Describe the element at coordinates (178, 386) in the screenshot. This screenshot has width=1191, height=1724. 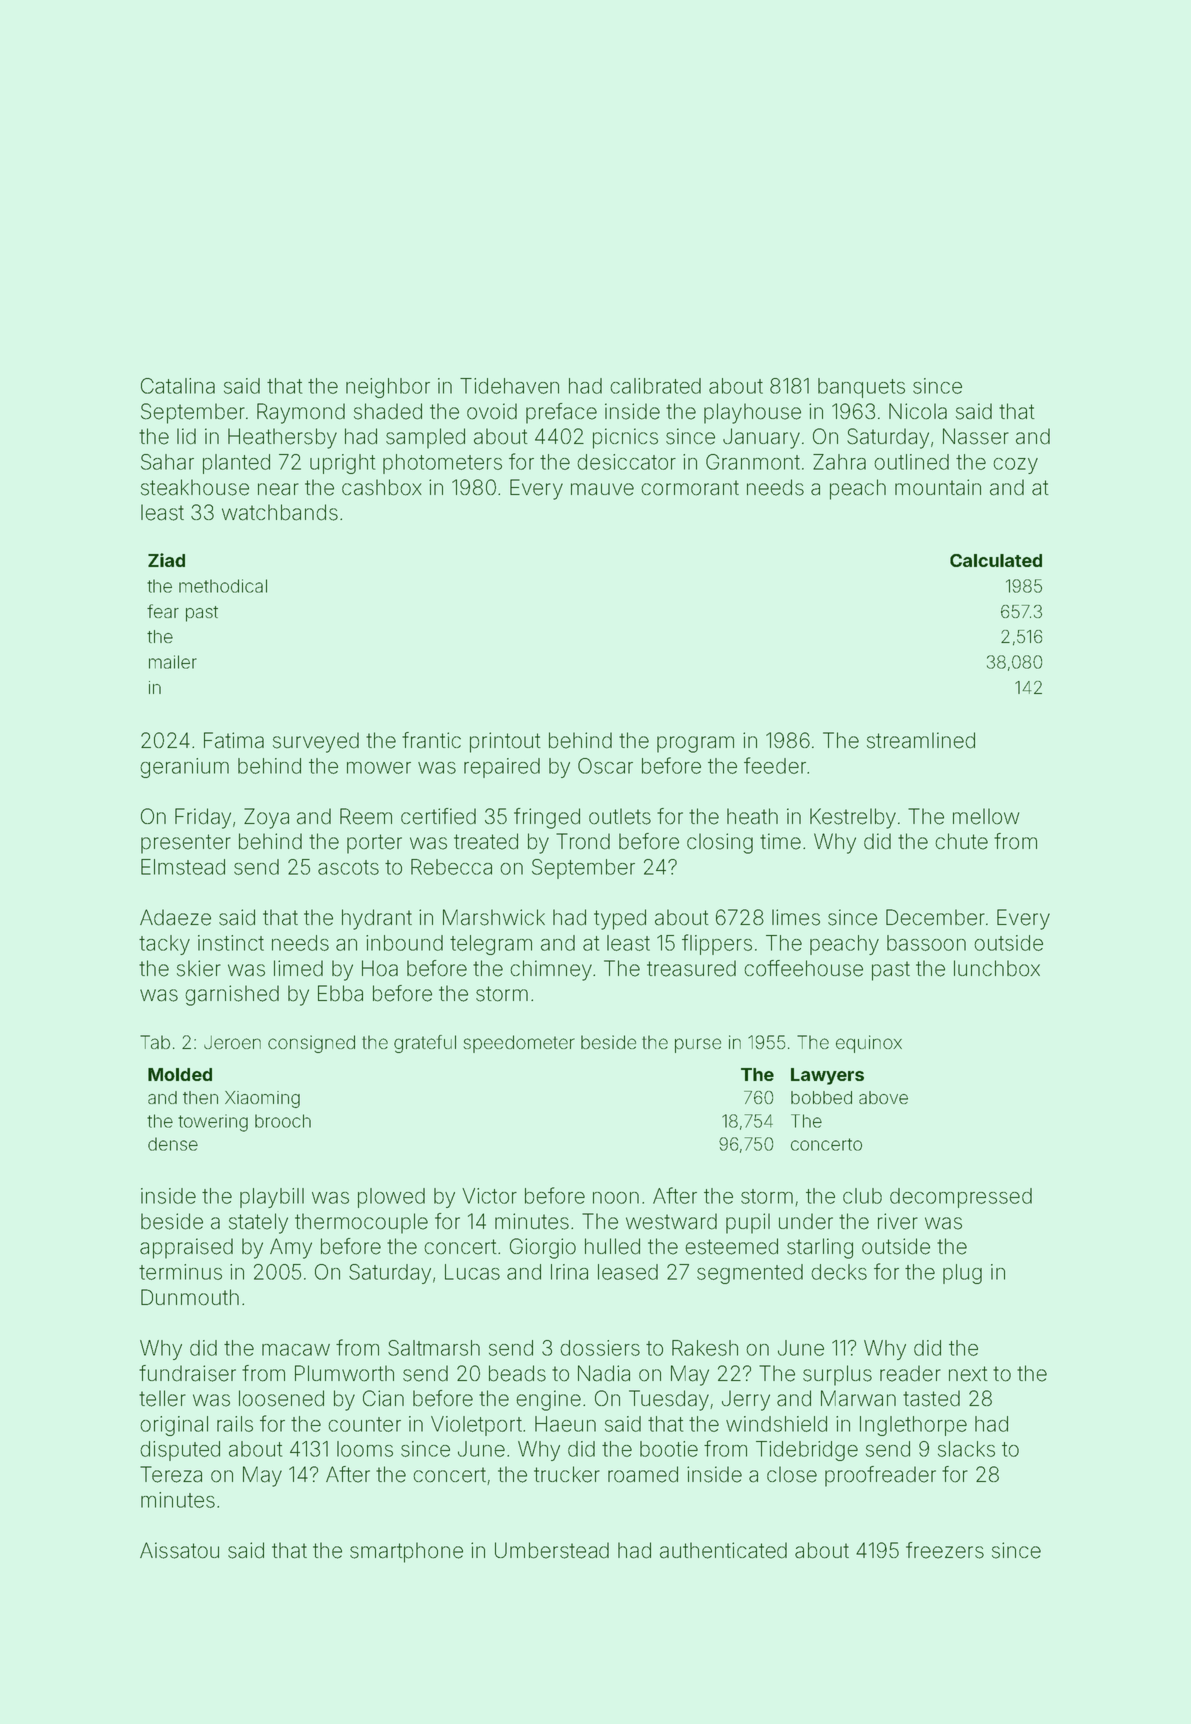
I see `Catalina` at that location.
